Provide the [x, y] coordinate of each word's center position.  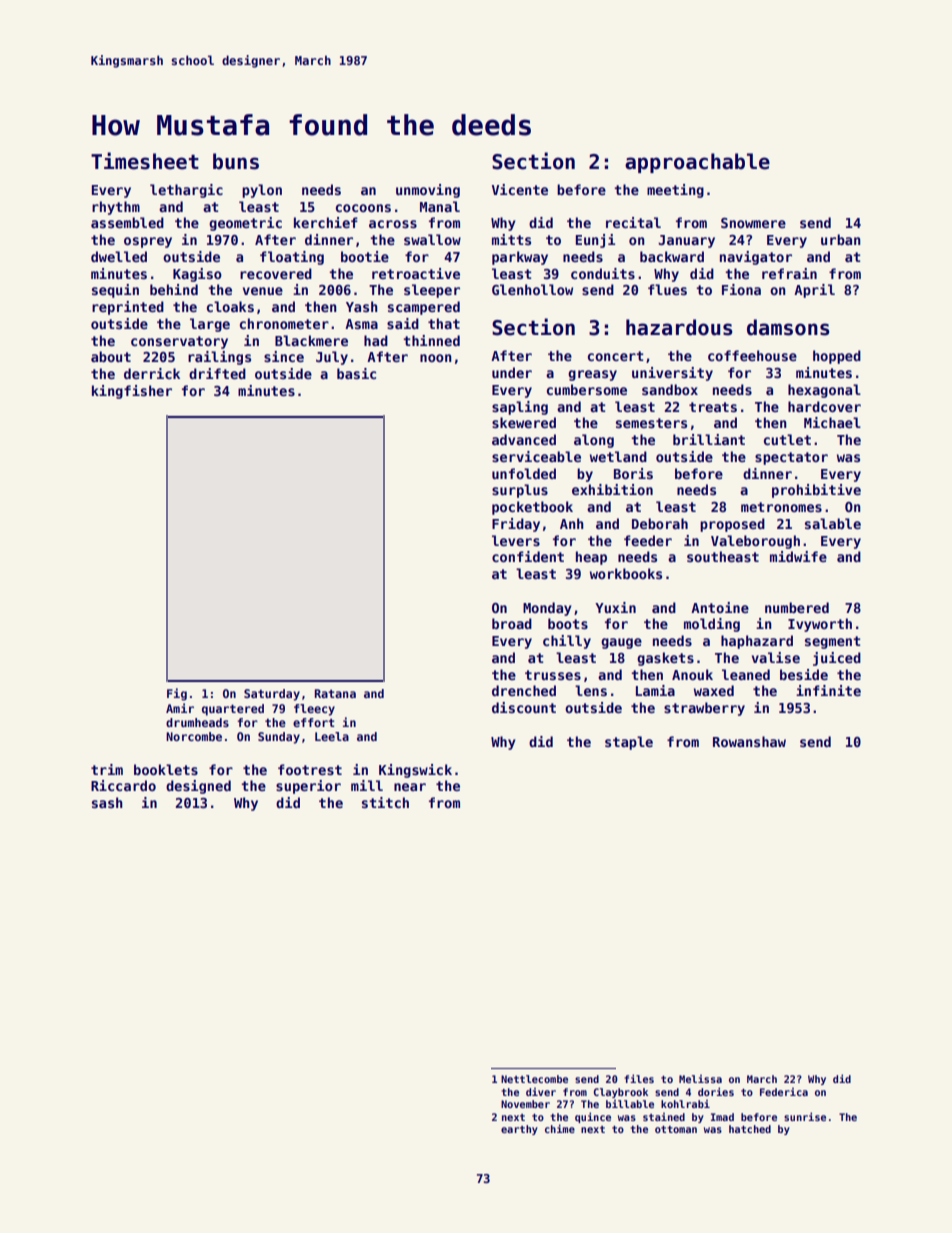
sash [107, 802]
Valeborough [755, 542]
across [393, 224]
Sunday [279, 738]
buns [236, 161]
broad [512, 623]
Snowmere [753, 223]
